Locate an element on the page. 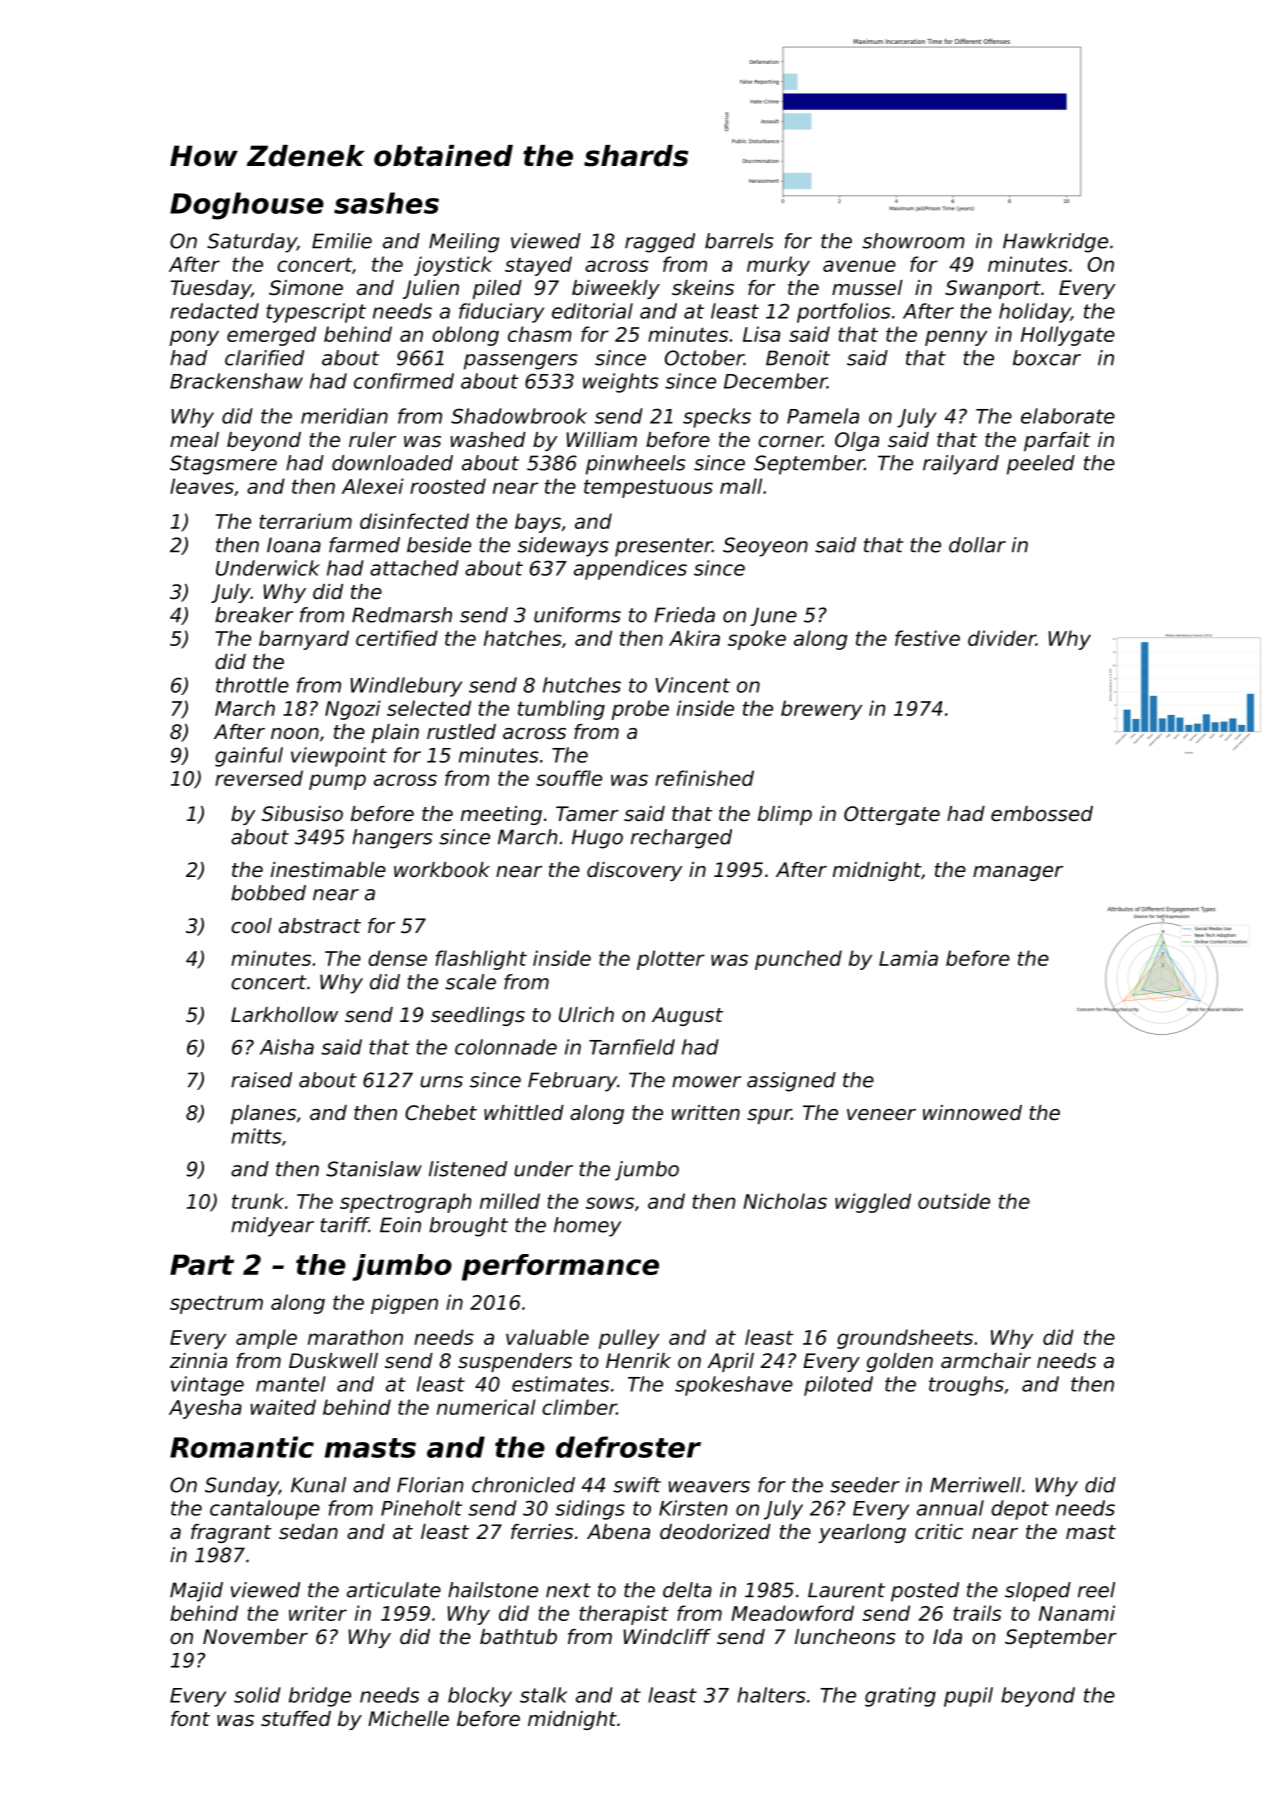  throttle is located at coordinates (252, 685).
